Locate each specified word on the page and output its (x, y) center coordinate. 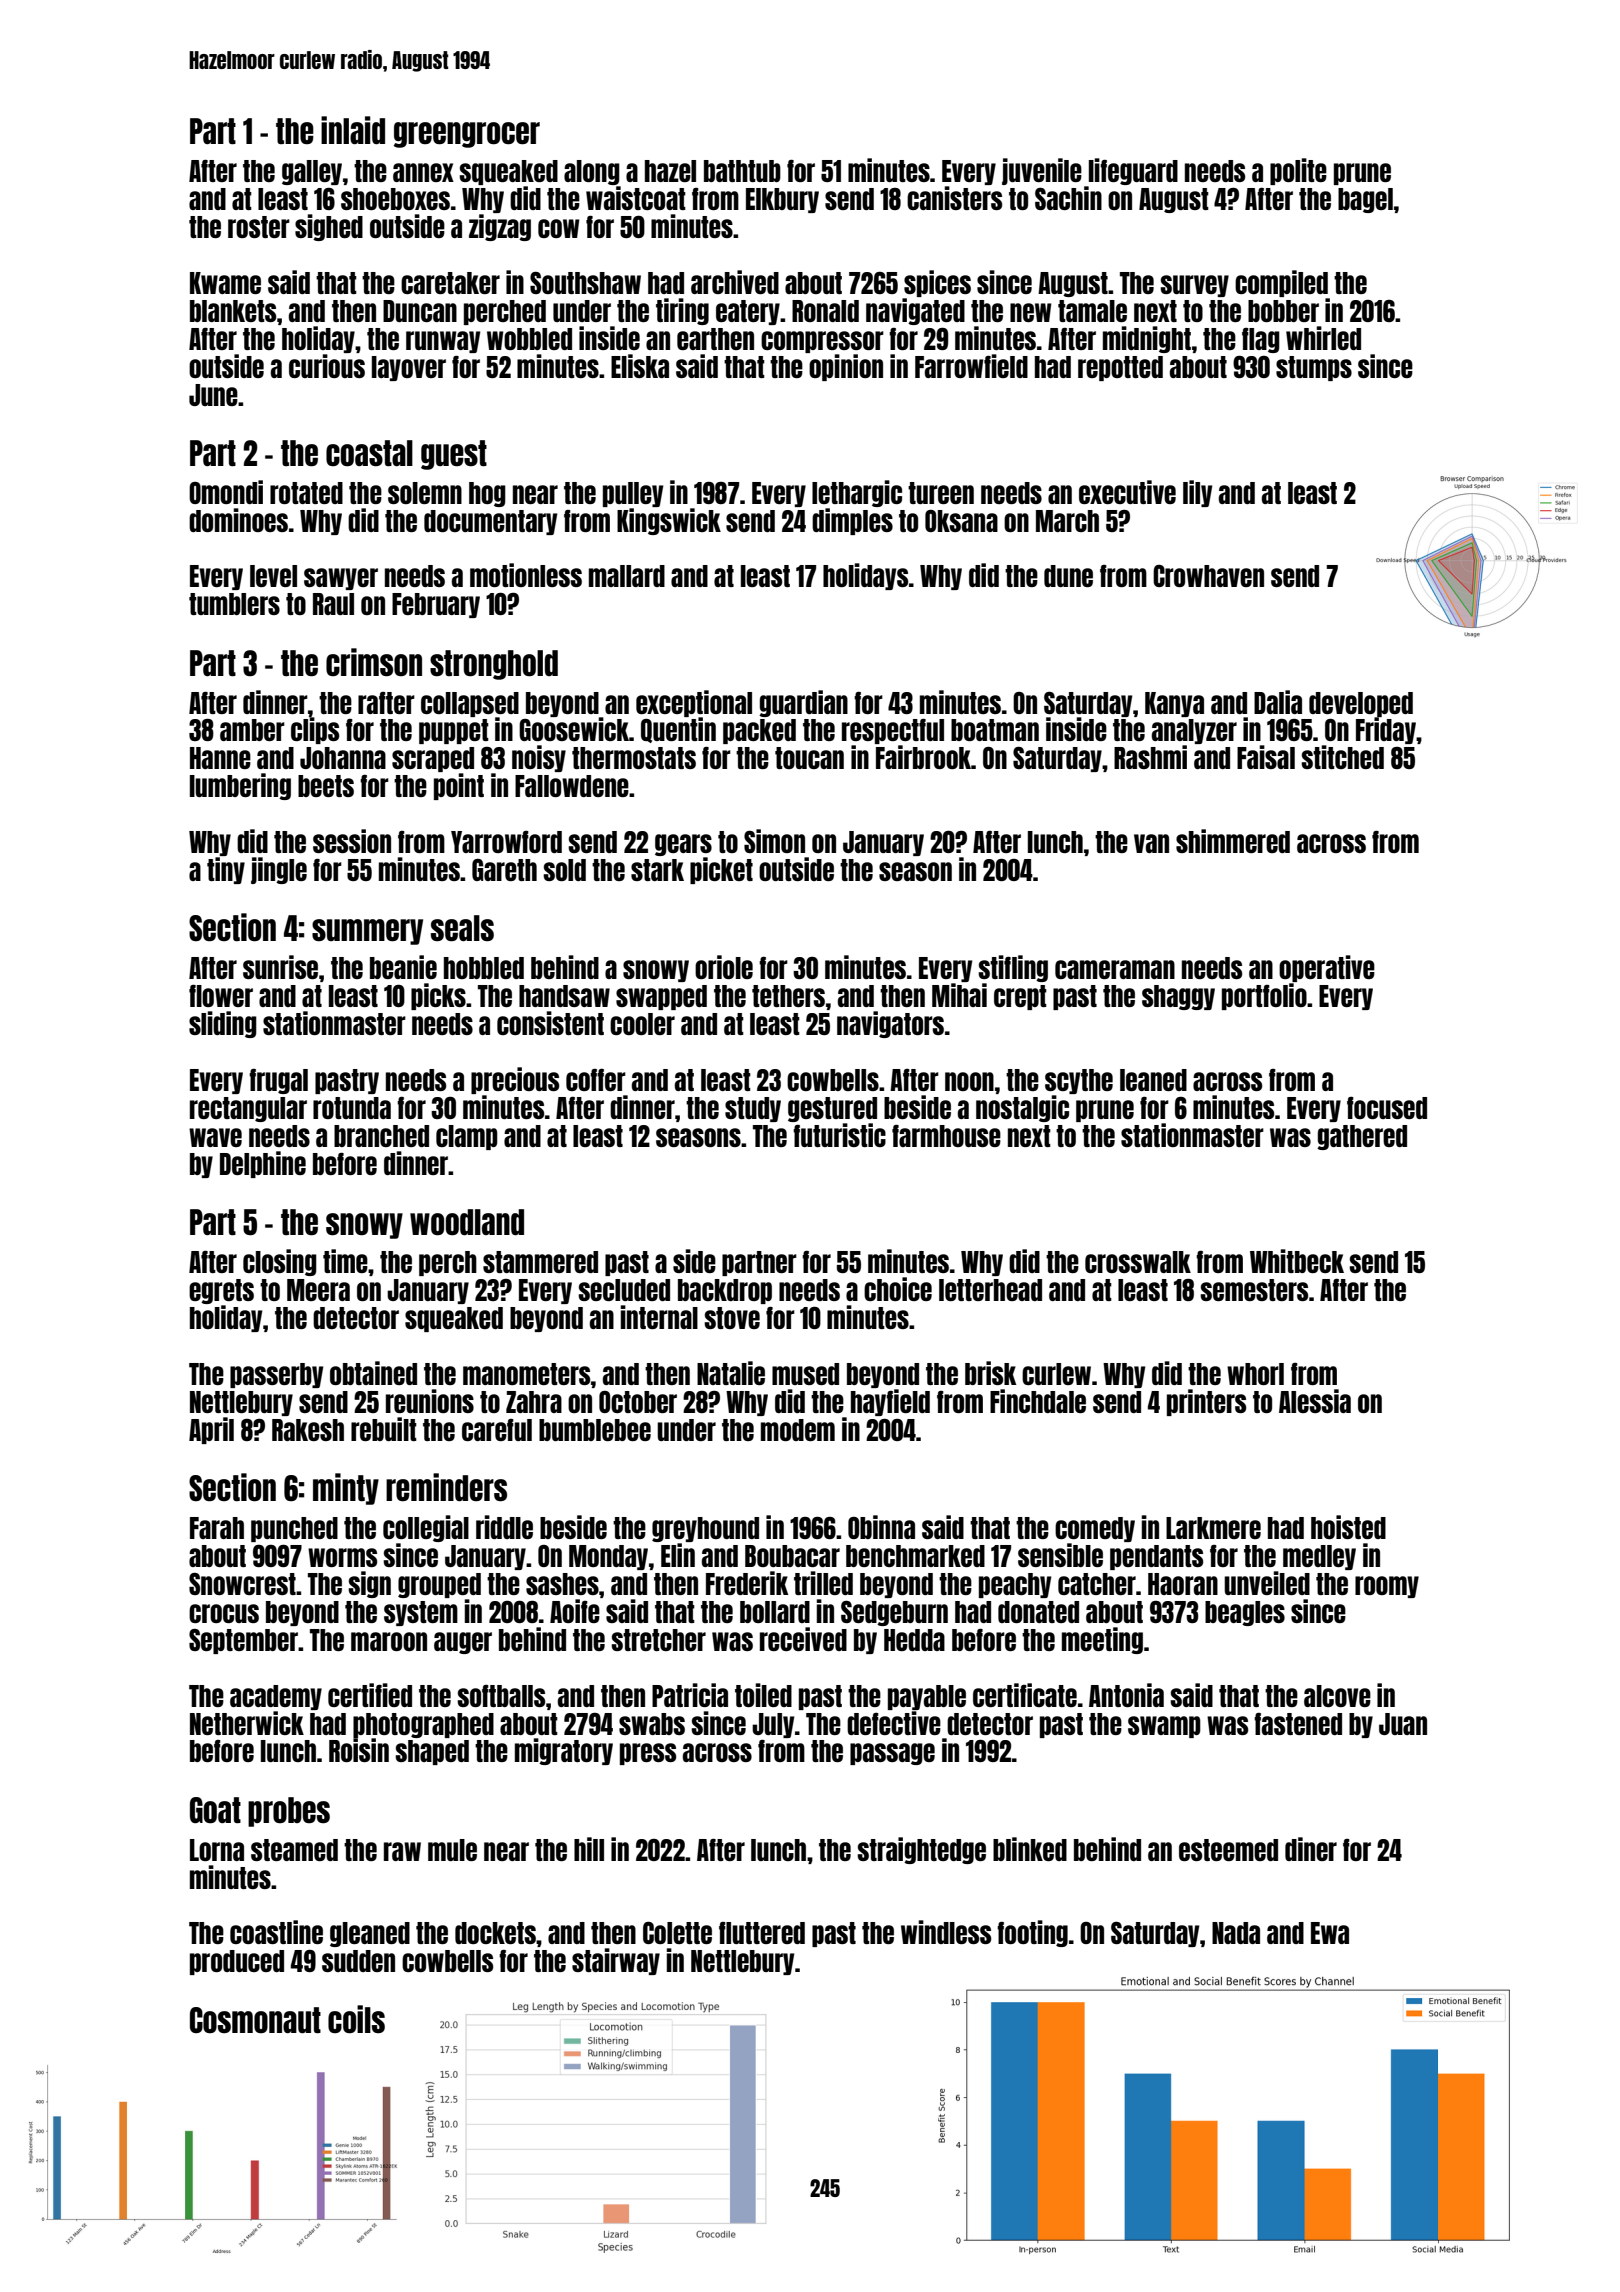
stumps (1314, 368)
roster (259, 227)
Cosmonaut (255, 2020)
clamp (467, 1137)
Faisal (1266, 757)
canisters (954, 198)
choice (898, 1289)
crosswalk (1138, 1262)
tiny (226, 870)
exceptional (694, 703)
